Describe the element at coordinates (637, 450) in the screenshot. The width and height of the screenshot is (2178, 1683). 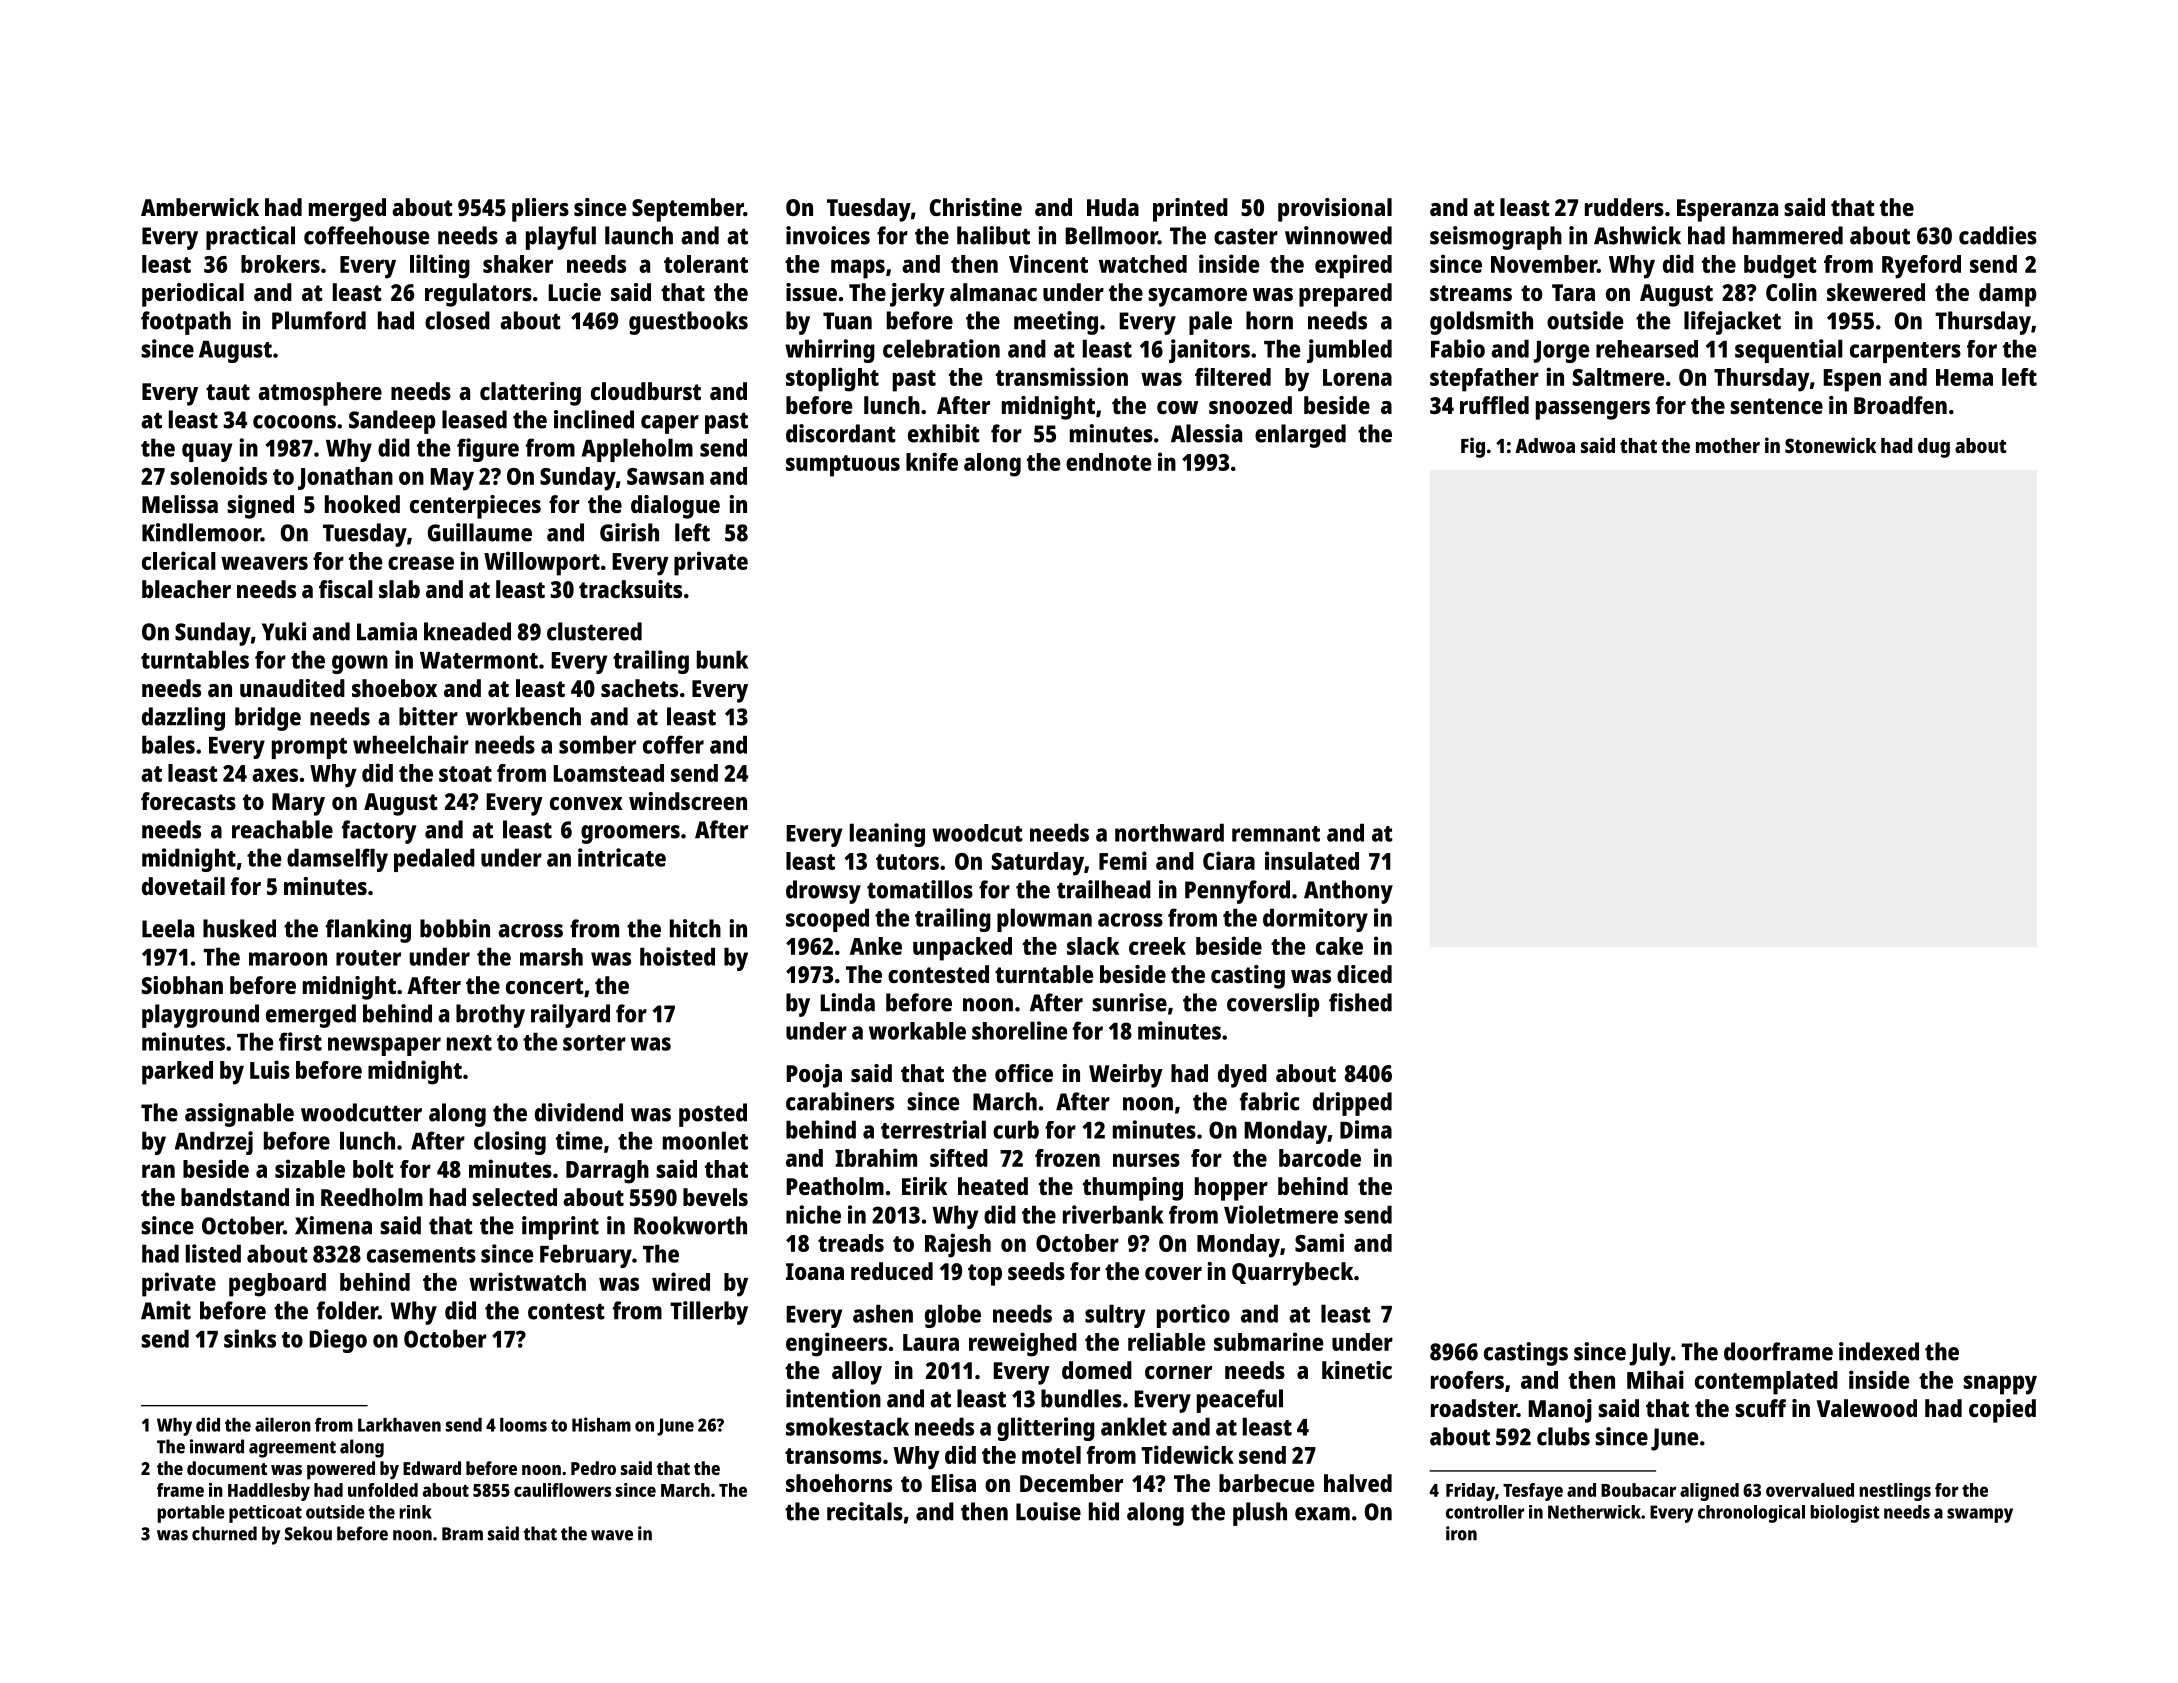
I see `Appleholm` at that location.
